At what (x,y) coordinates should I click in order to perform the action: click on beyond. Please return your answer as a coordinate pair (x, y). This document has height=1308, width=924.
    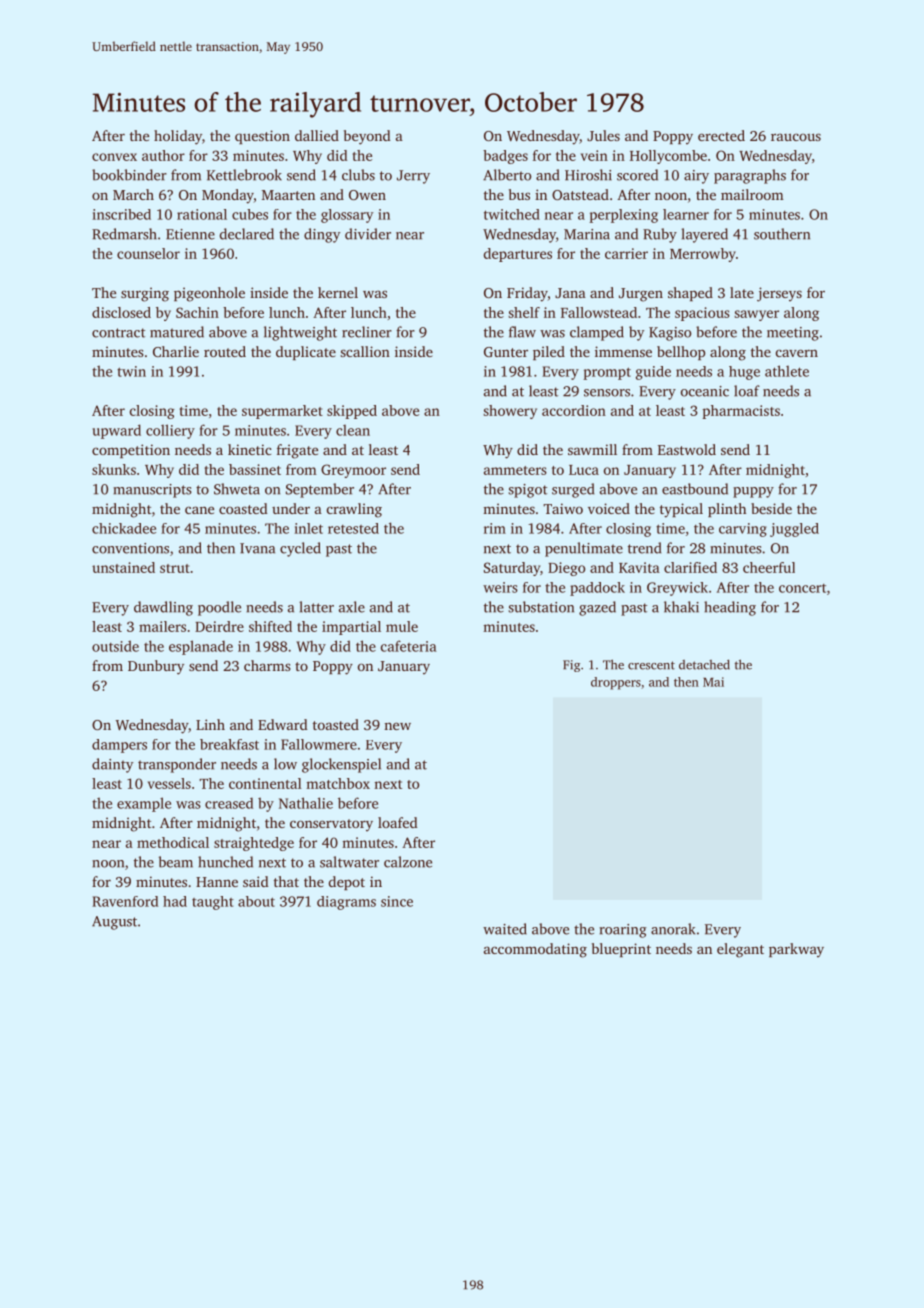
    Looking at the image, I should click on (367, 137).
